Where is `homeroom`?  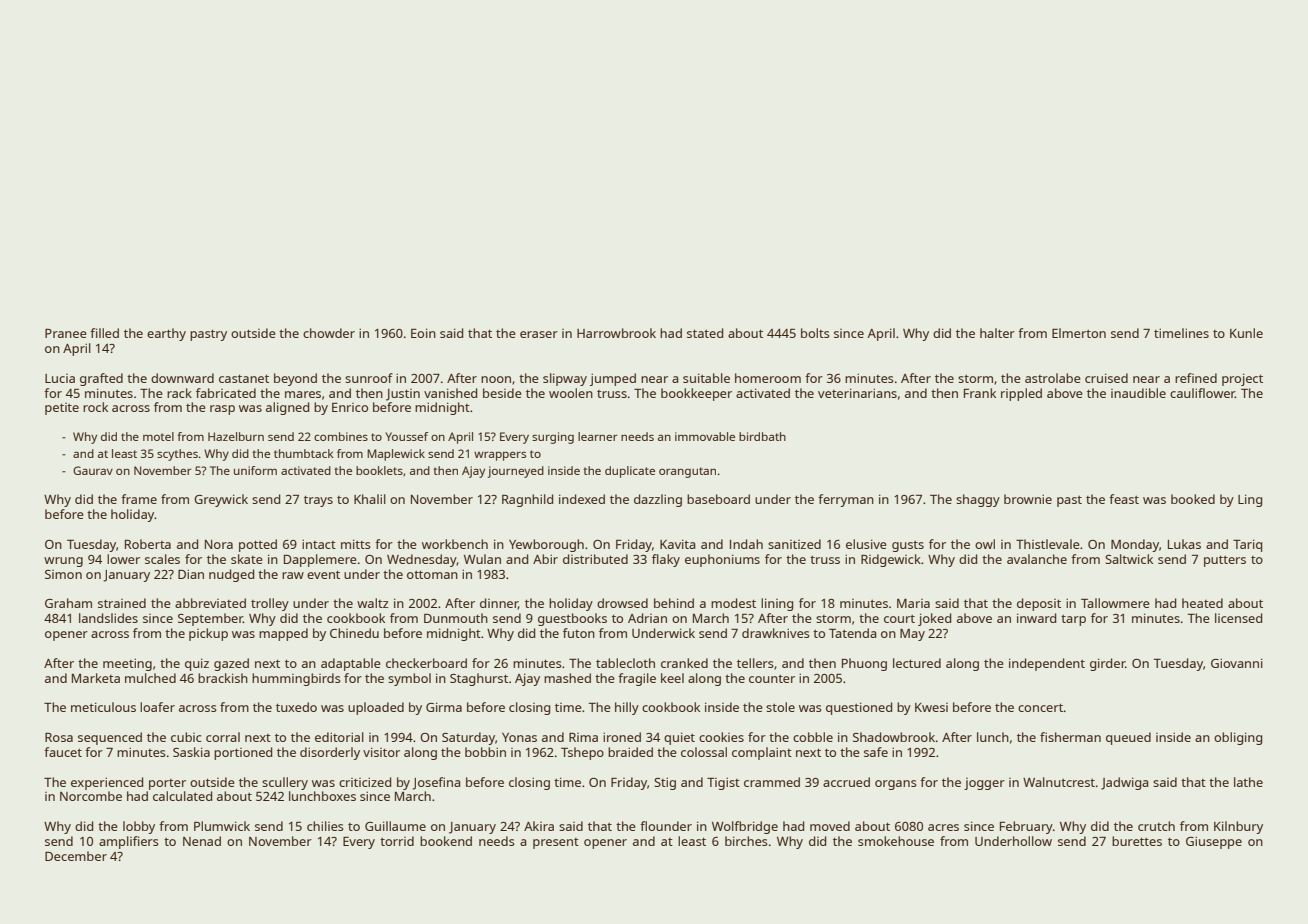 homeroom is located at coordinates (768, 378).
